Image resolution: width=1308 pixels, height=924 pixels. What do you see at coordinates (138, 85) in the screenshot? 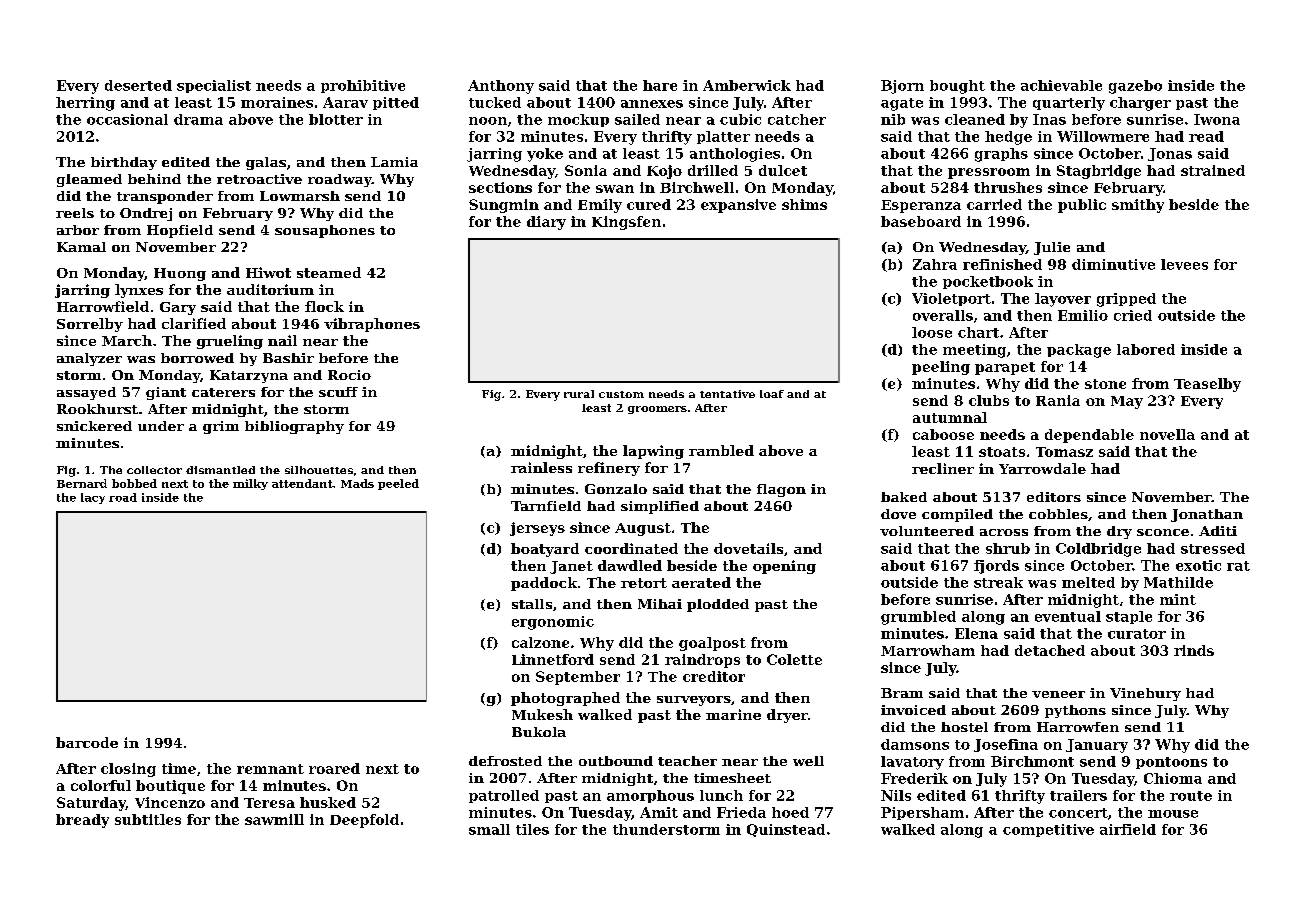
I see `deserted` at bounding box center [138, 85].
